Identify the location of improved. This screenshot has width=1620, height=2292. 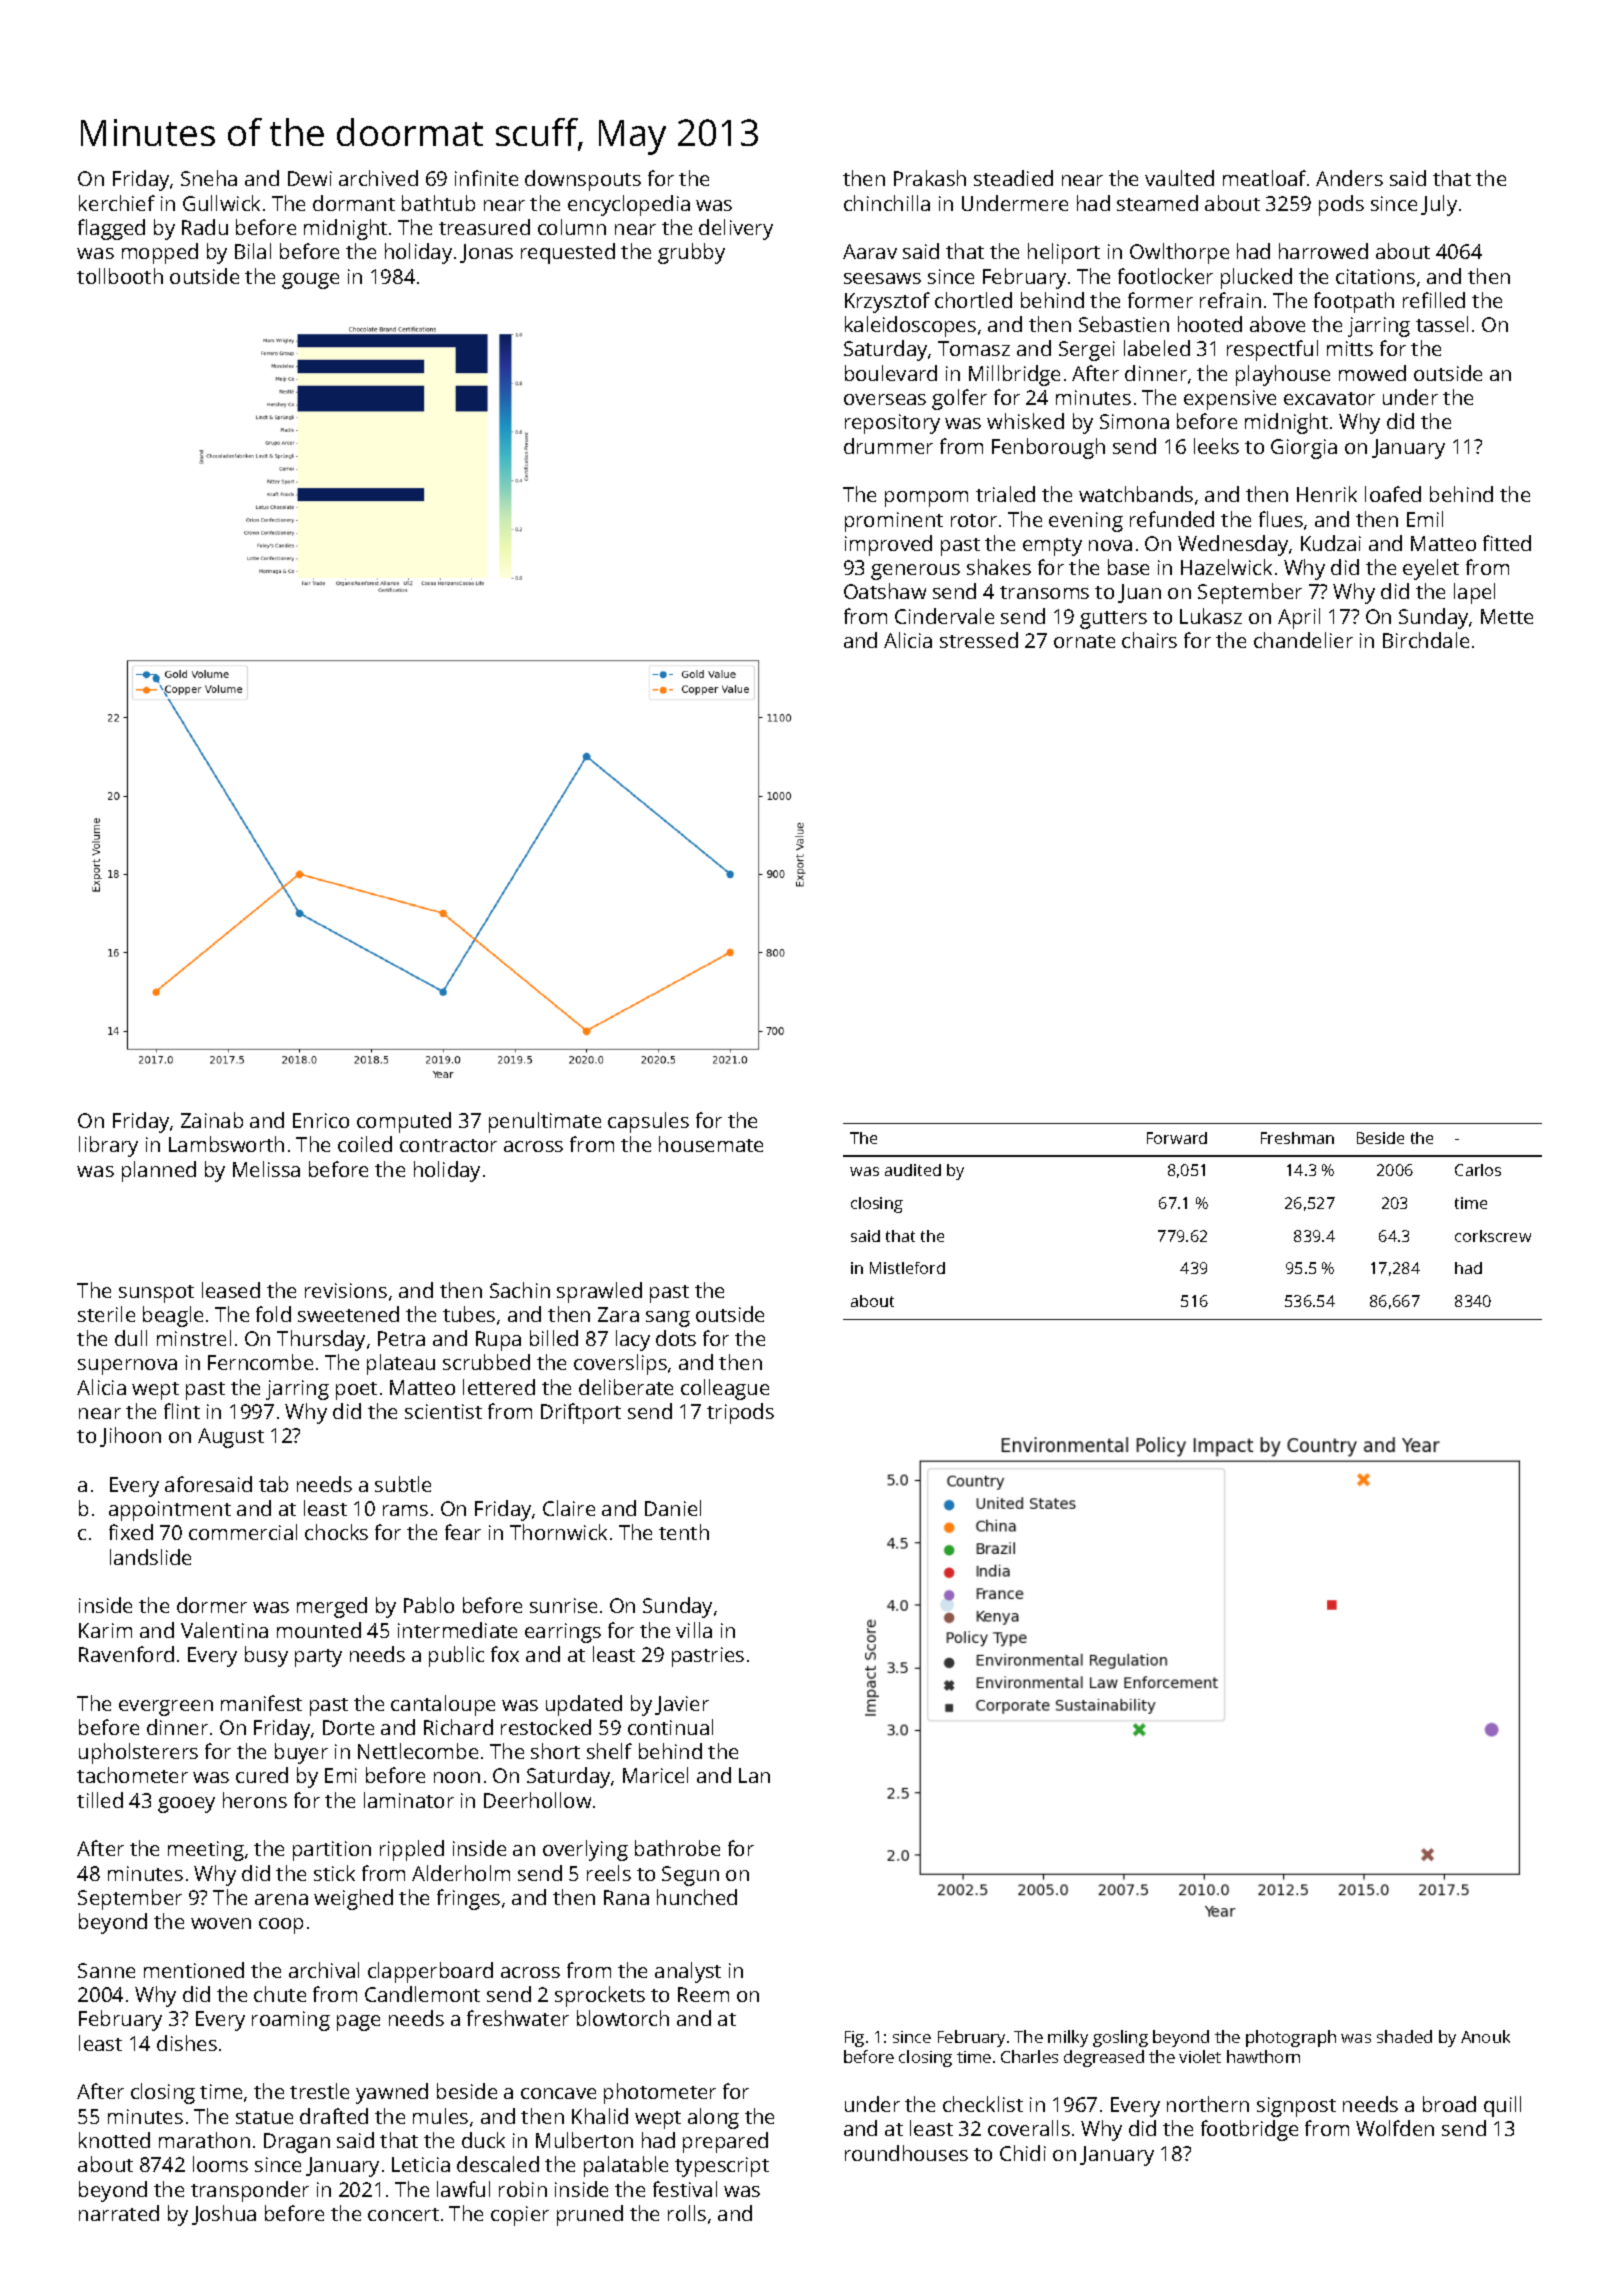
(888, 545).
